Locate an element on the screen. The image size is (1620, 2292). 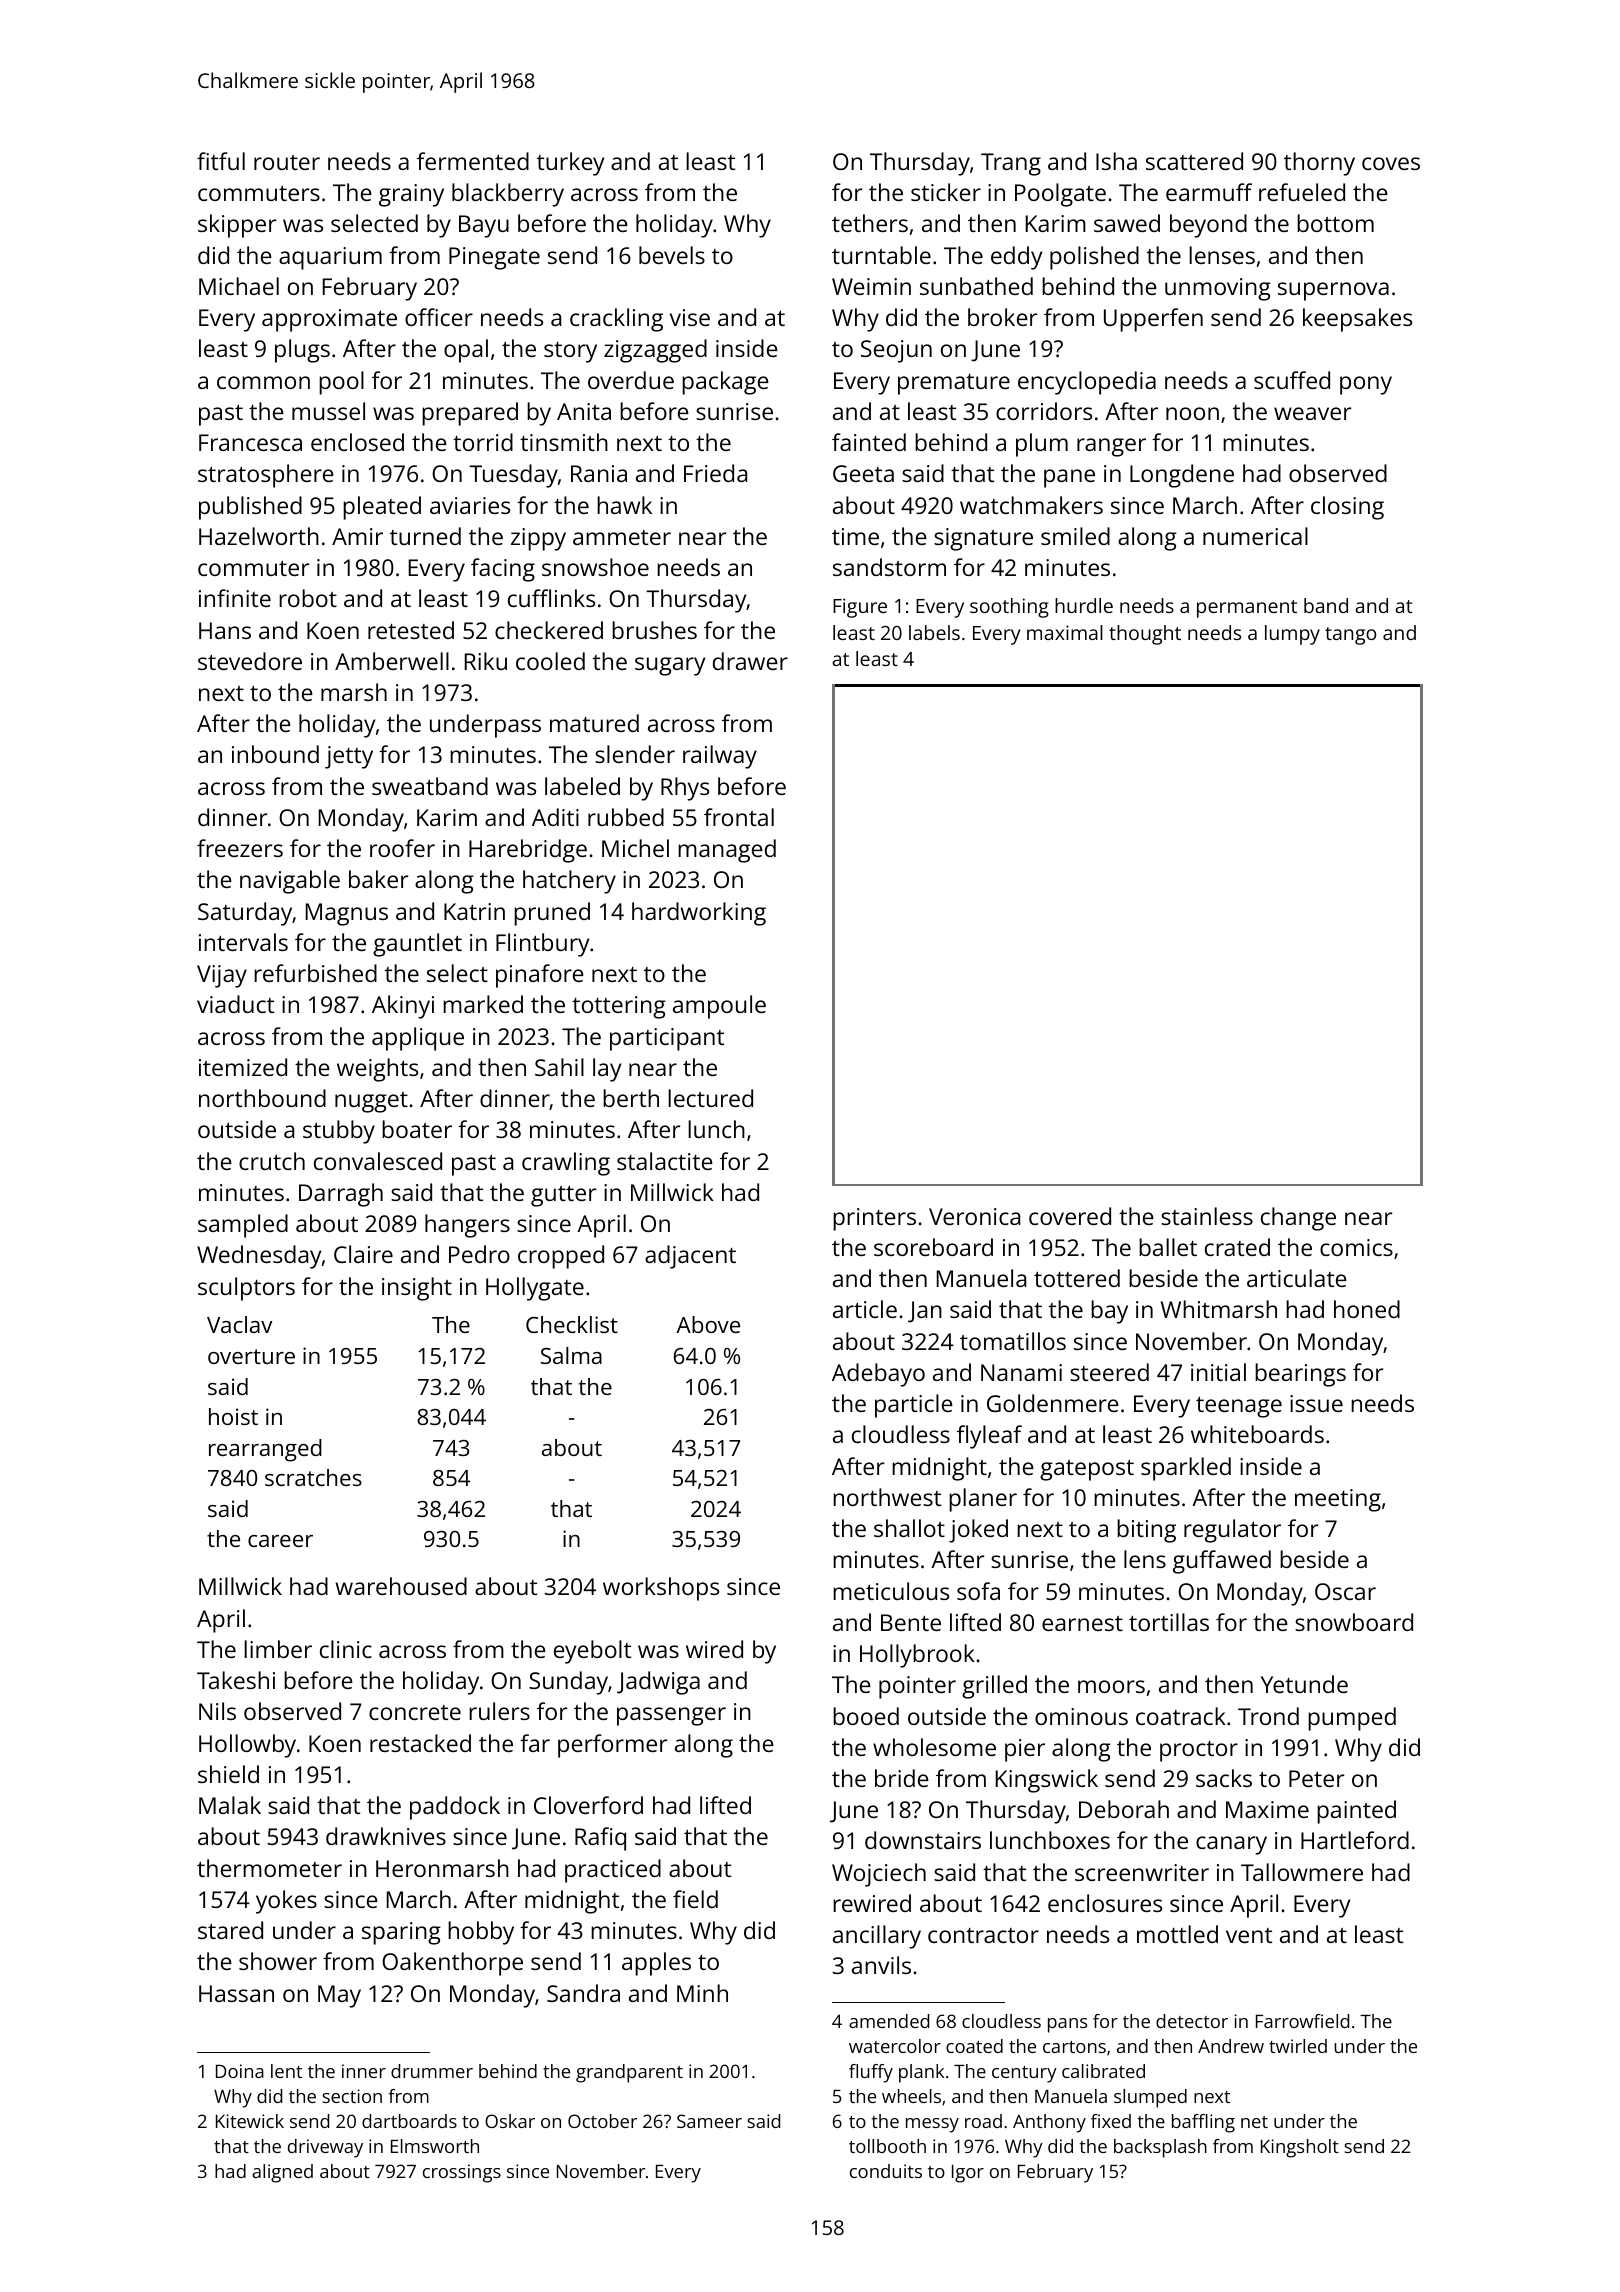
hoist is located at coordinates (233, 1416).
